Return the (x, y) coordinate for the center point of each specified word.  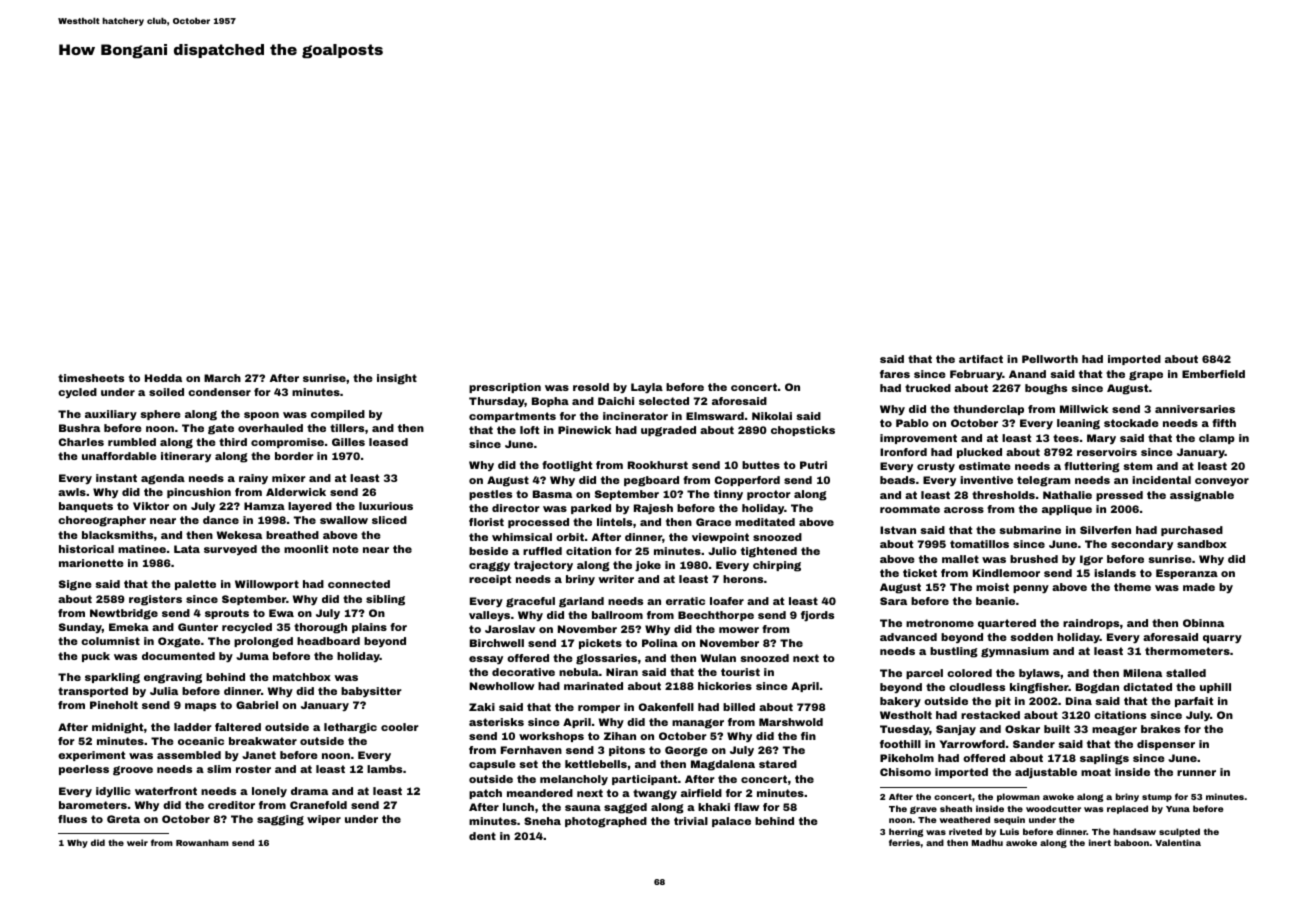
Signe (75, 585)
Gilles (348, 442)
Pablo (912, 423)
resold (591, 387)
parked (591, 509)
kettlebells (596, 764)
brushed (1034, 559)
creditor (231, 805)
